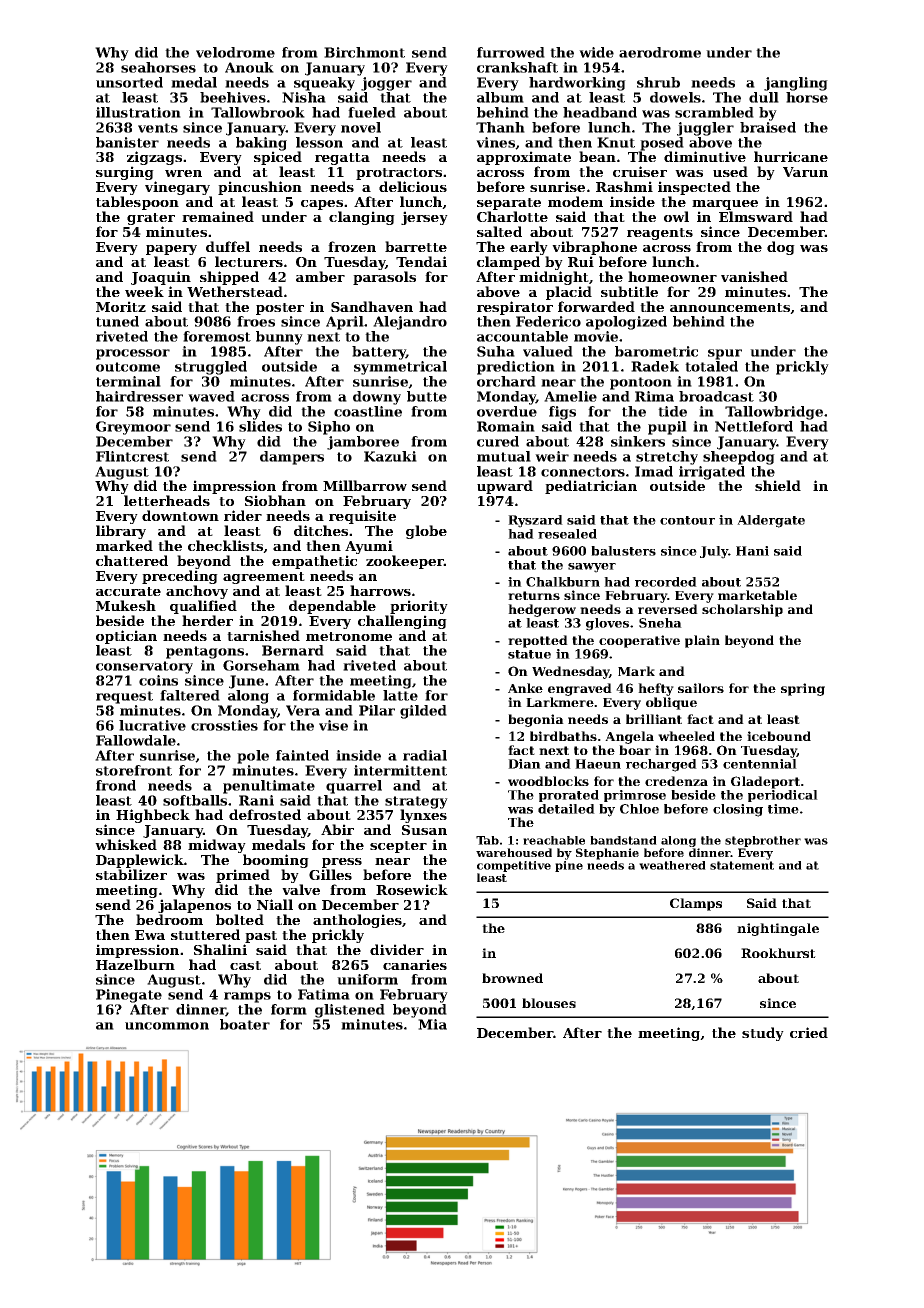 The height and width of the document is (1308, 924). What do you see at coordinates (205, 652) in the document?
I see `pentagons` at bounding box center [205, 652].
